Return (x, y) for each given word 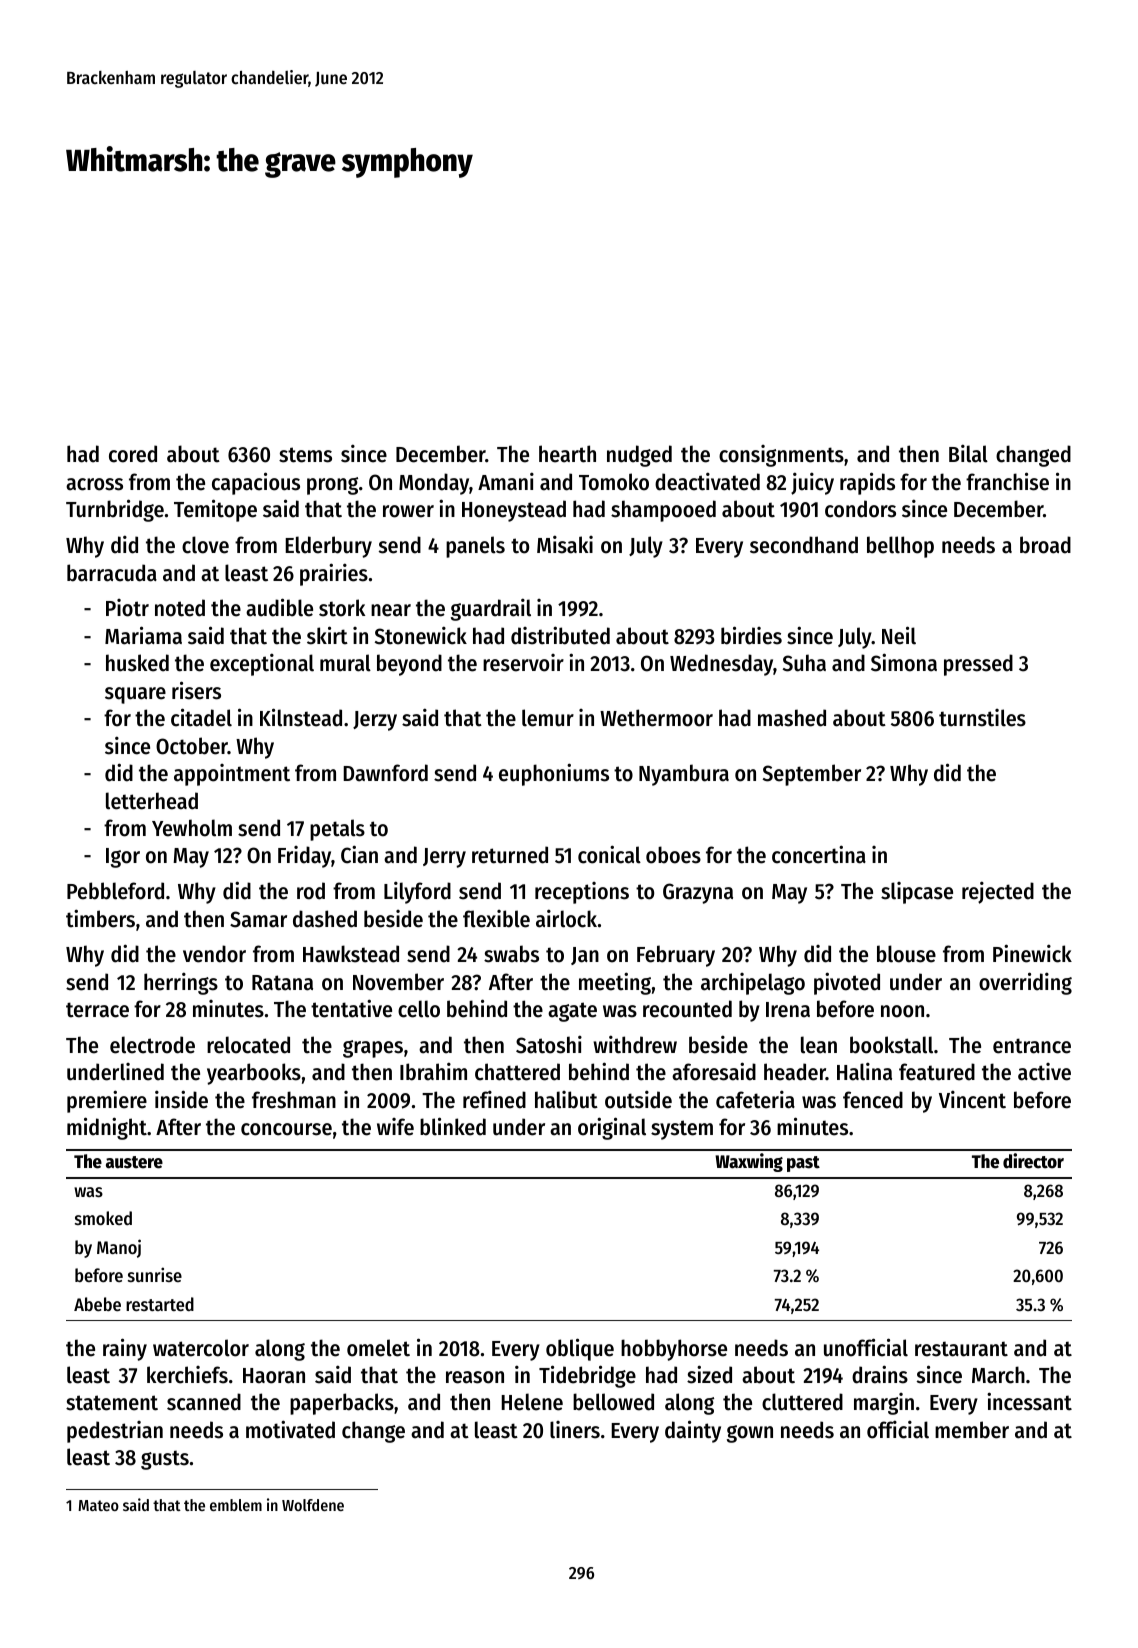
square (135, 695)
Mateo (98, 1505)
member (972, 1430)
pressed (978, 665)
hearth (567, 454)
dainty (693, 1431)
